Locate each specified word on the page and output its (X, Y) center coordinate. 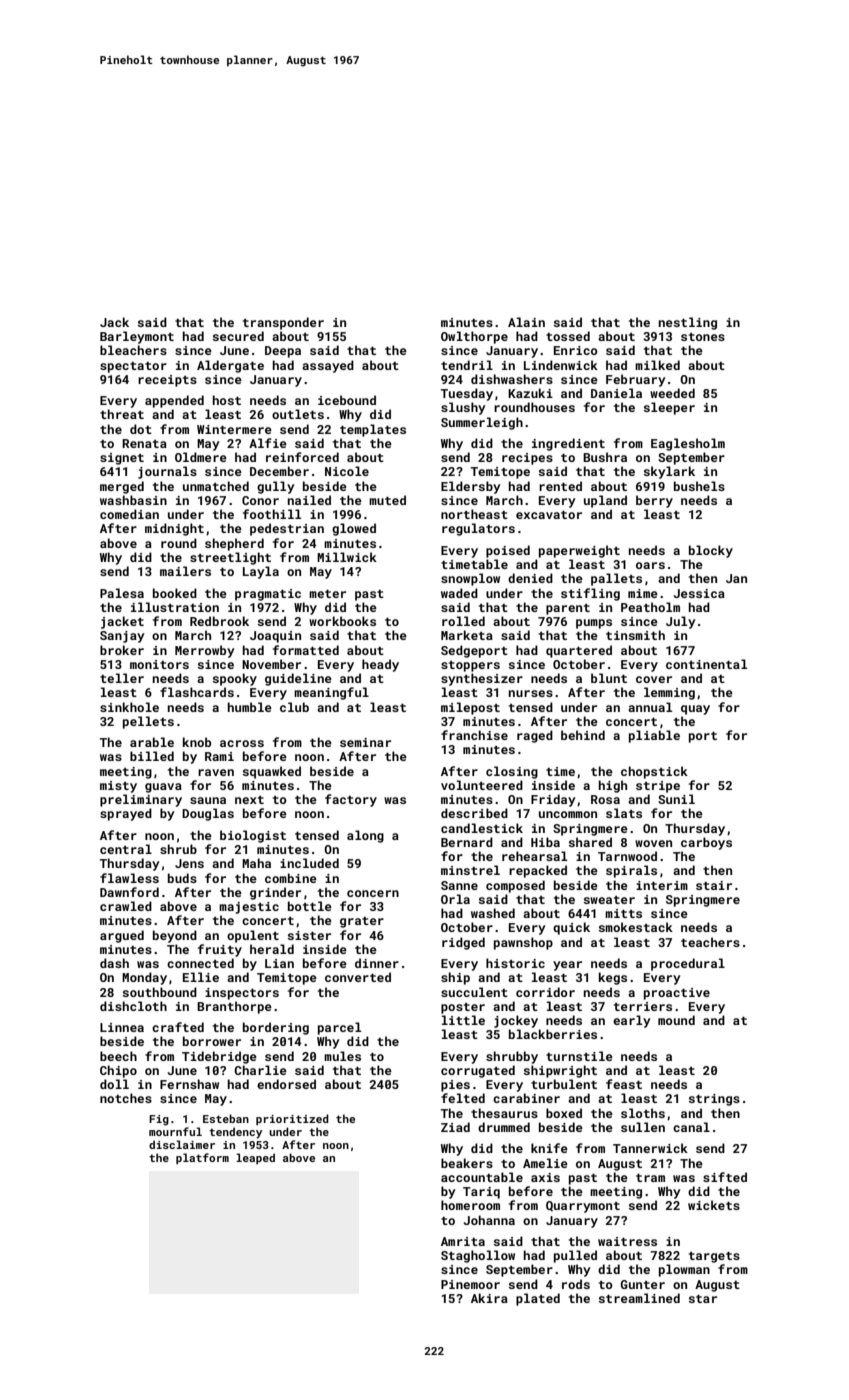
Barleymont (137, 337)
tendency (235, 1133)
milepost (470, 708)
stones (703, 337)
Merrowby (205, 651)
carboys (706, 843)
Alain (526, 322)
